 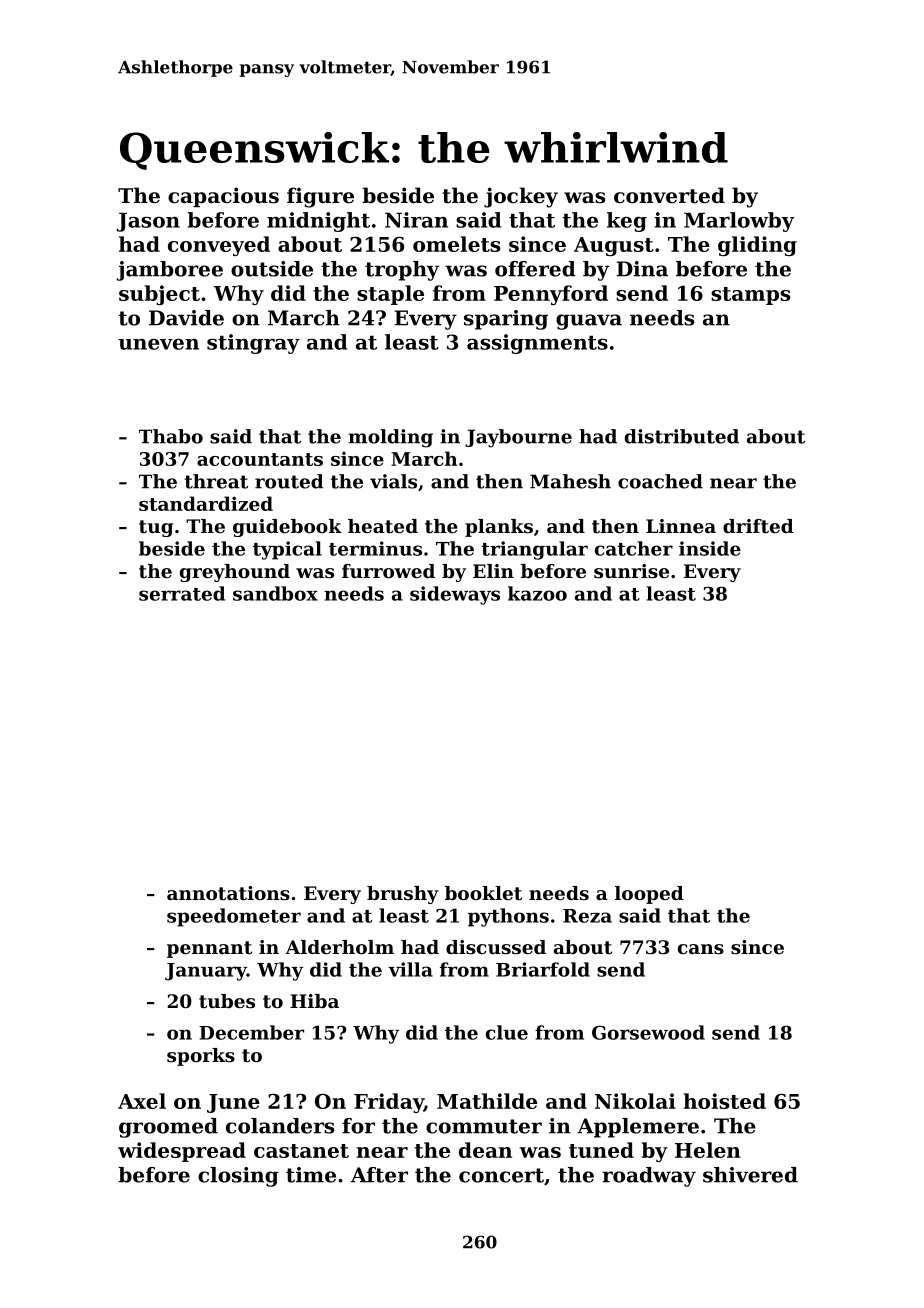 I want to click on distributed, so click(x=682, y=436).
